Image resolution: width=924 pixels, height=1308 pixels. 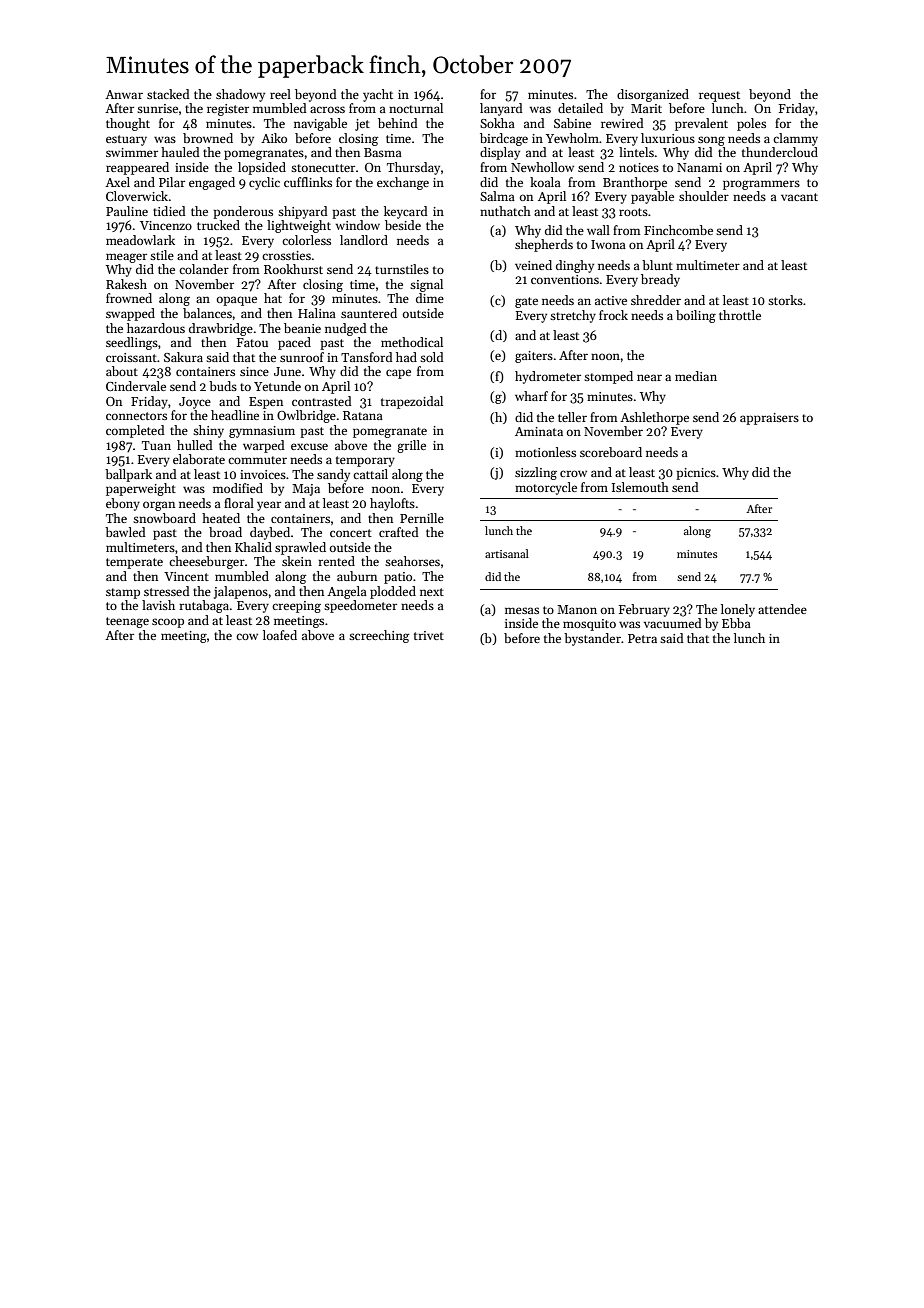 I want to click on Anwar, so click(x=124, y=94).
